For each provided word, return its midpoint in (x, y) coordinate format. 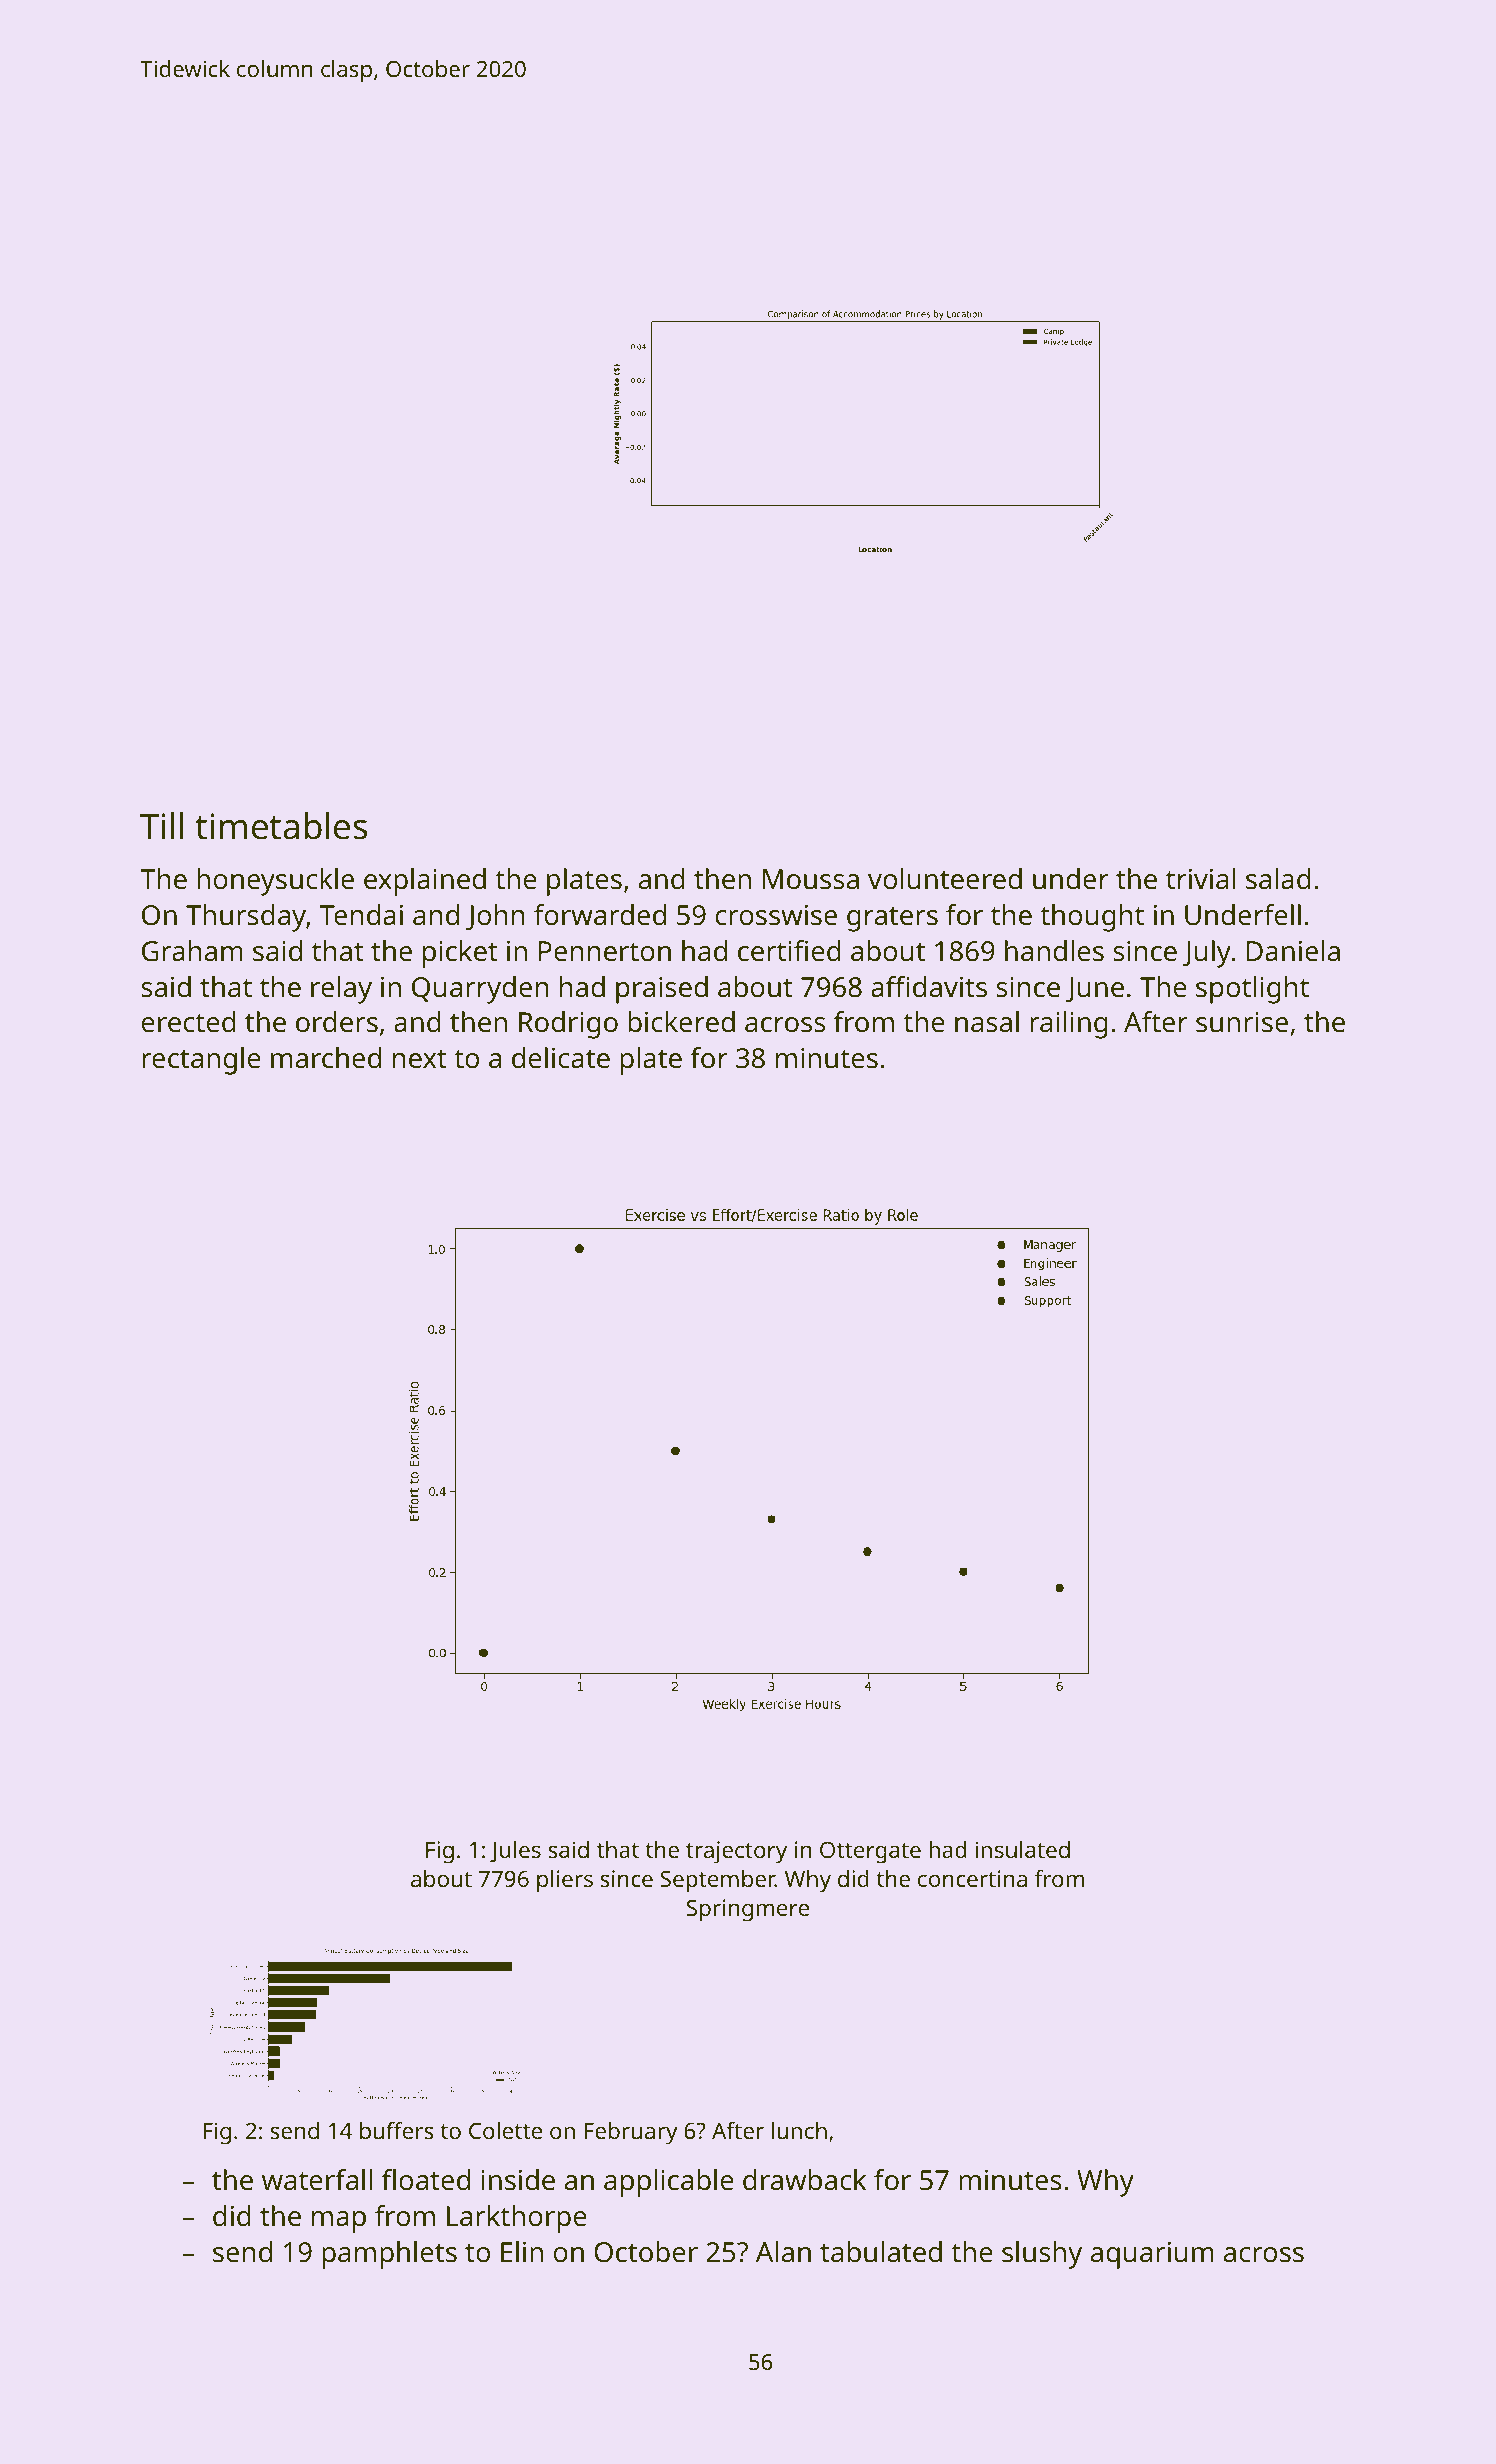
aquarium (1152, 2255)
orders (337, 1022)
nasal (987, 1022)
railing (1069, 1025)
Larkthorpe (517, 2219)
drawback (804, 2180)
